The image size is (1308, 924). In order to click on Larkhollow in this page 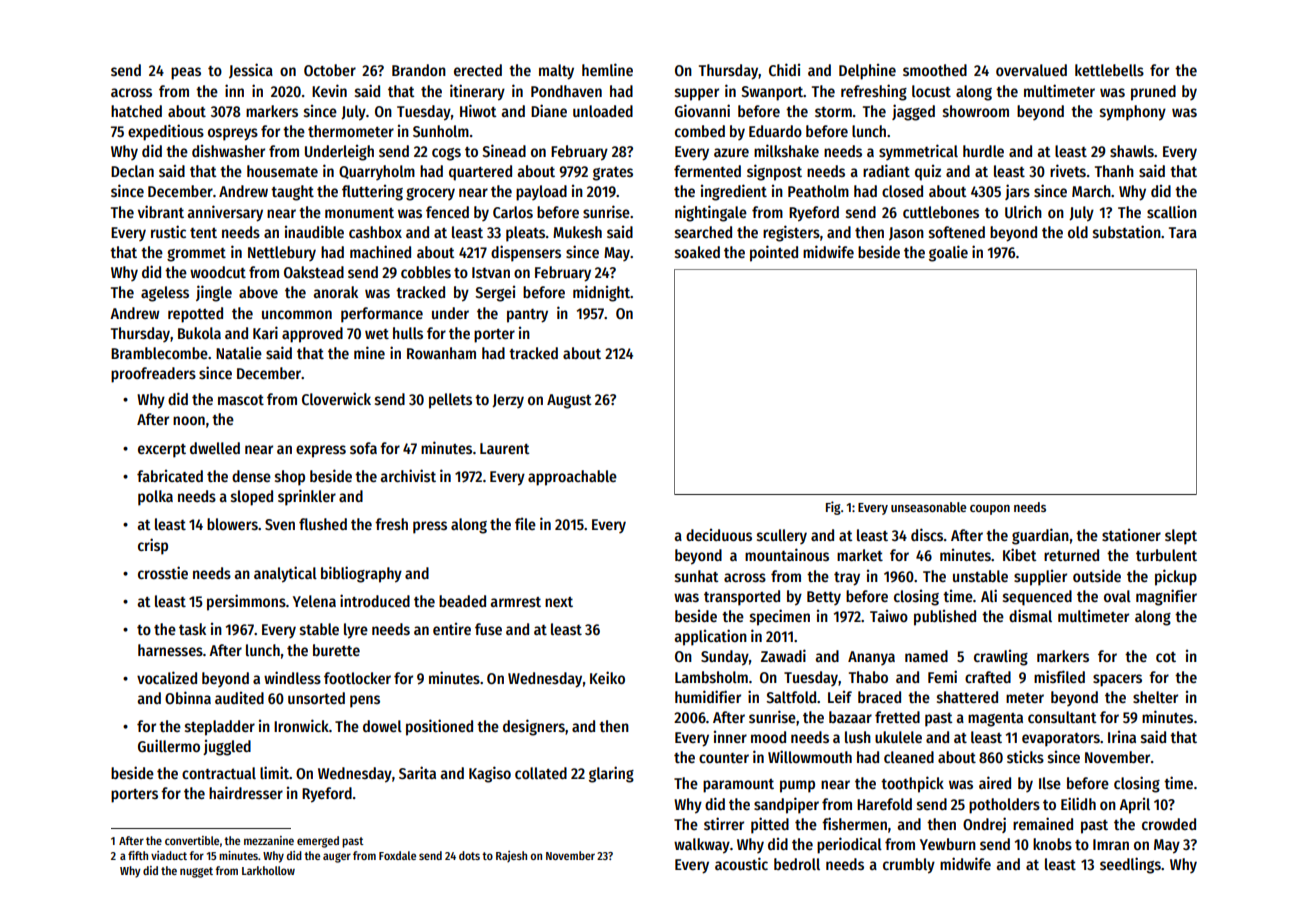, I will do `click(268, 870)`.
